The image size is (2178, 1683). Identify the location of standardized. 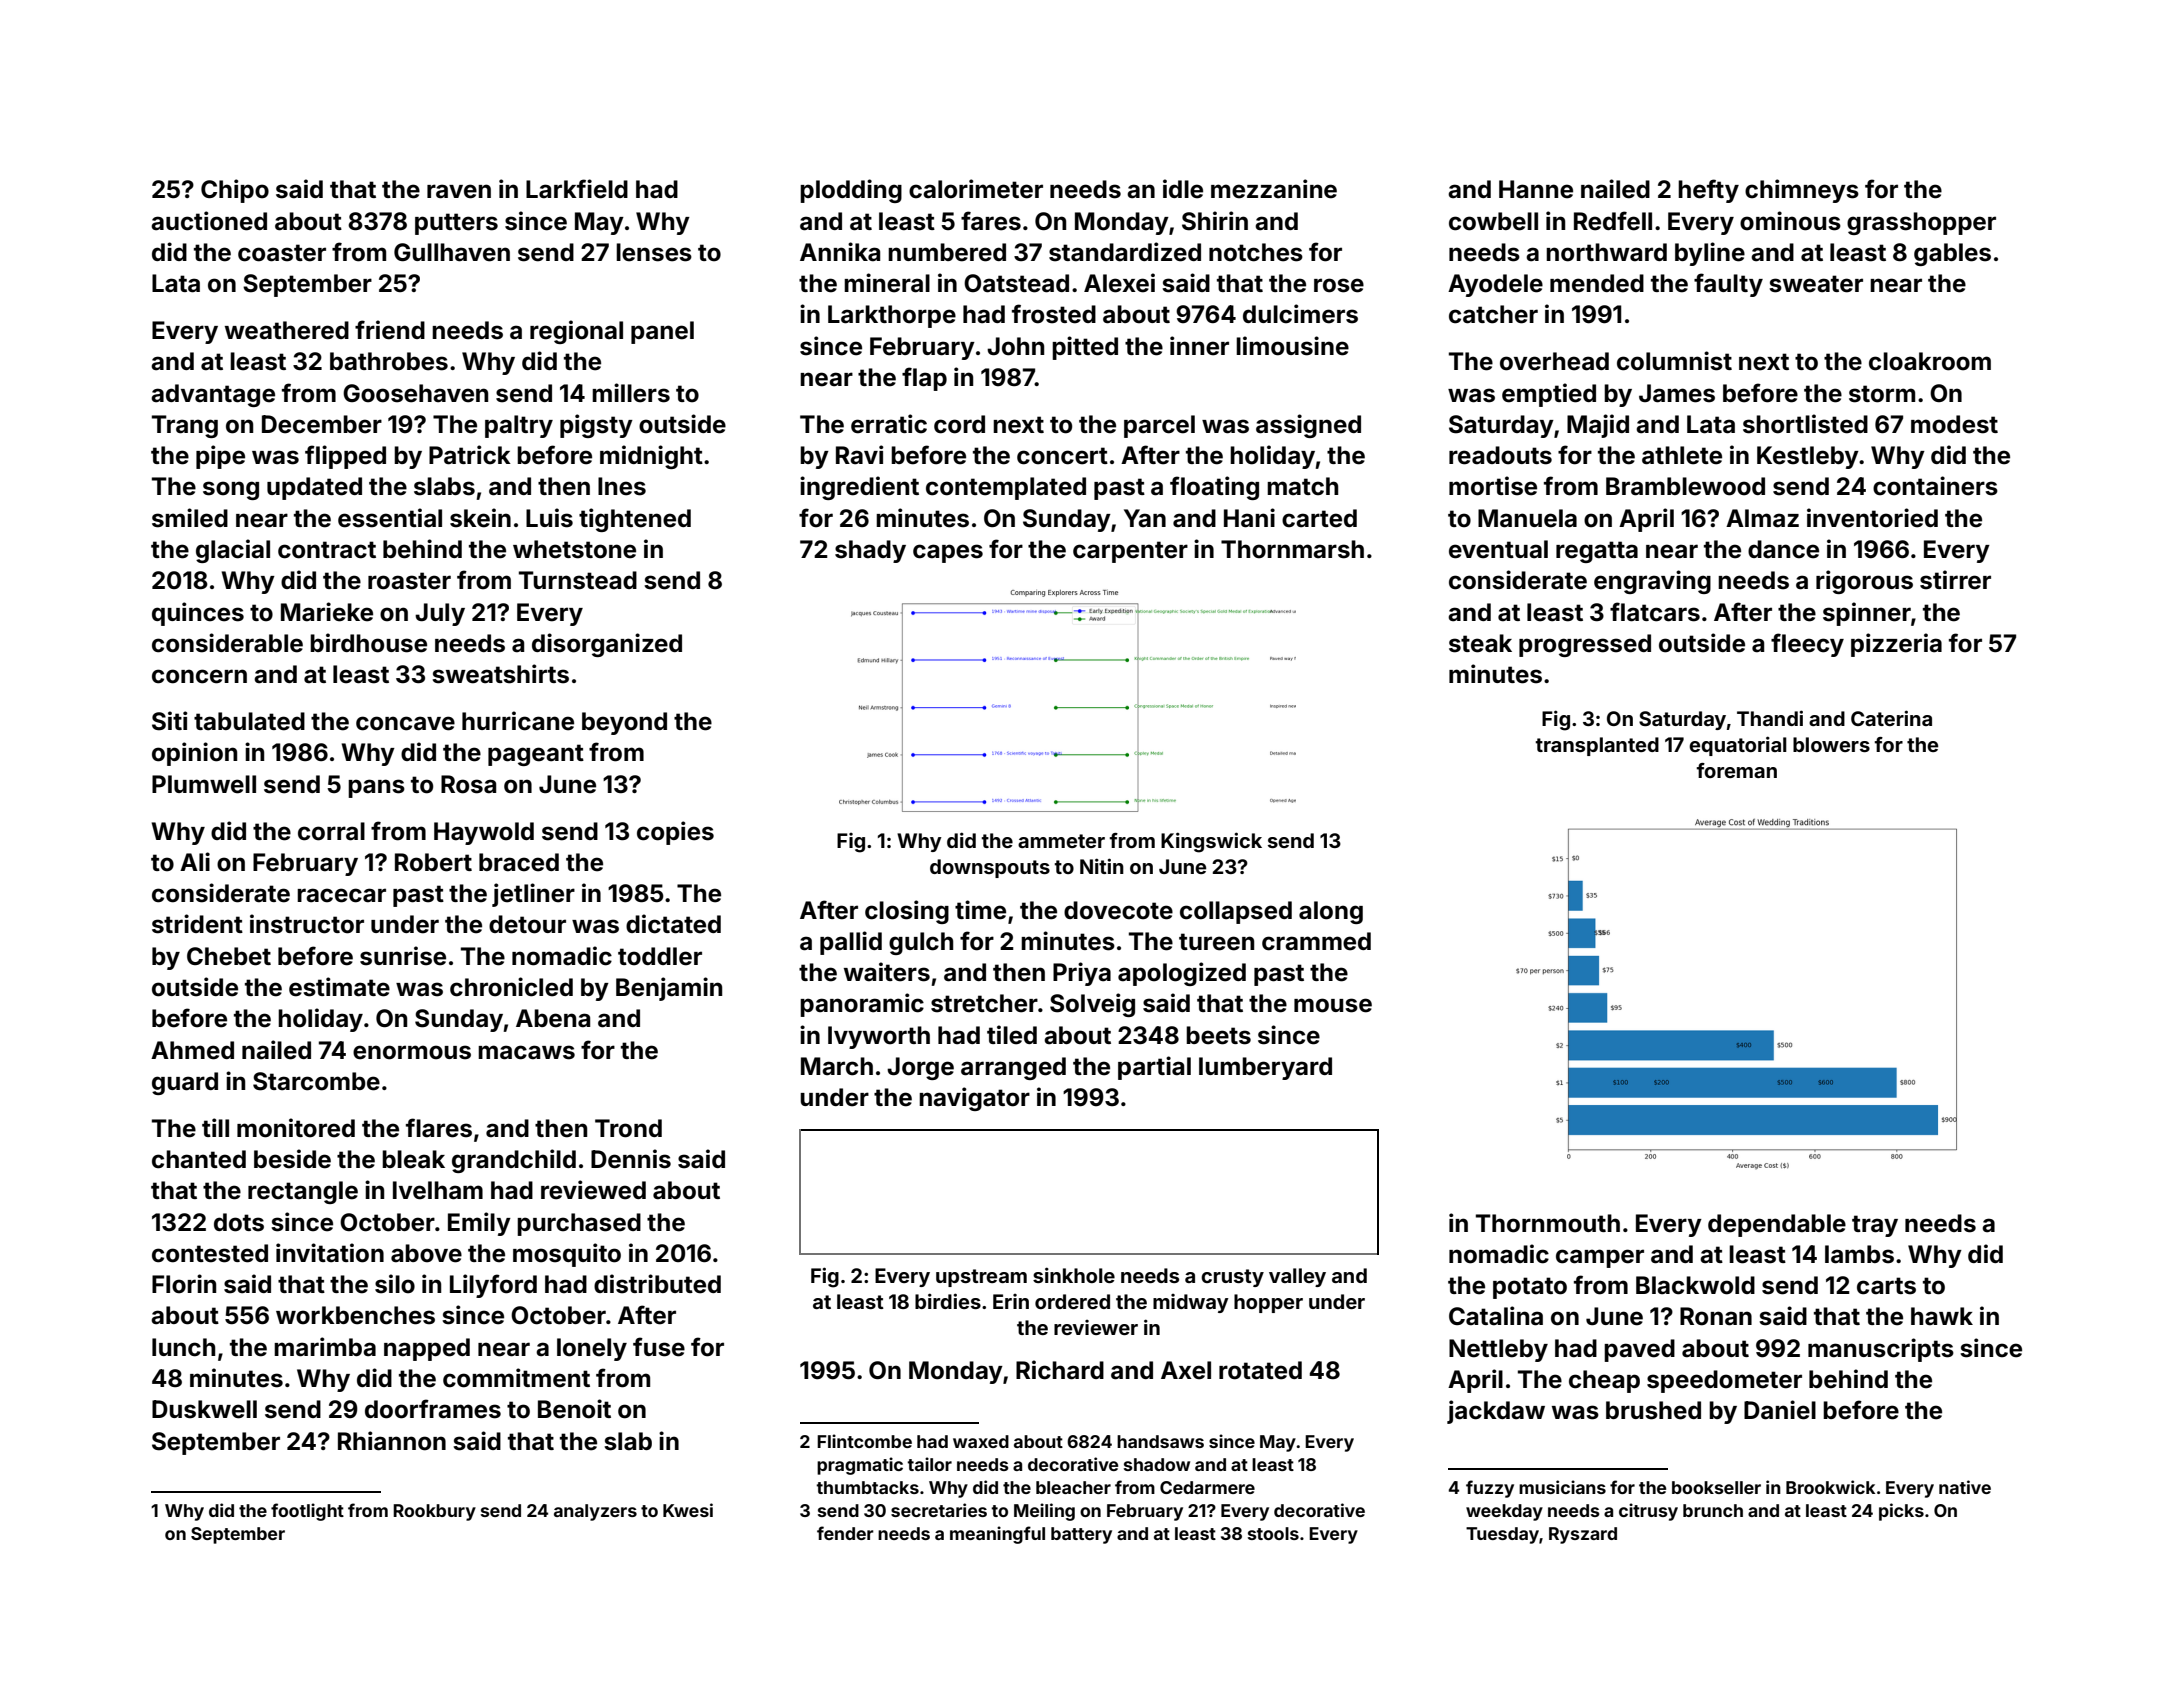
(1125, 252).
